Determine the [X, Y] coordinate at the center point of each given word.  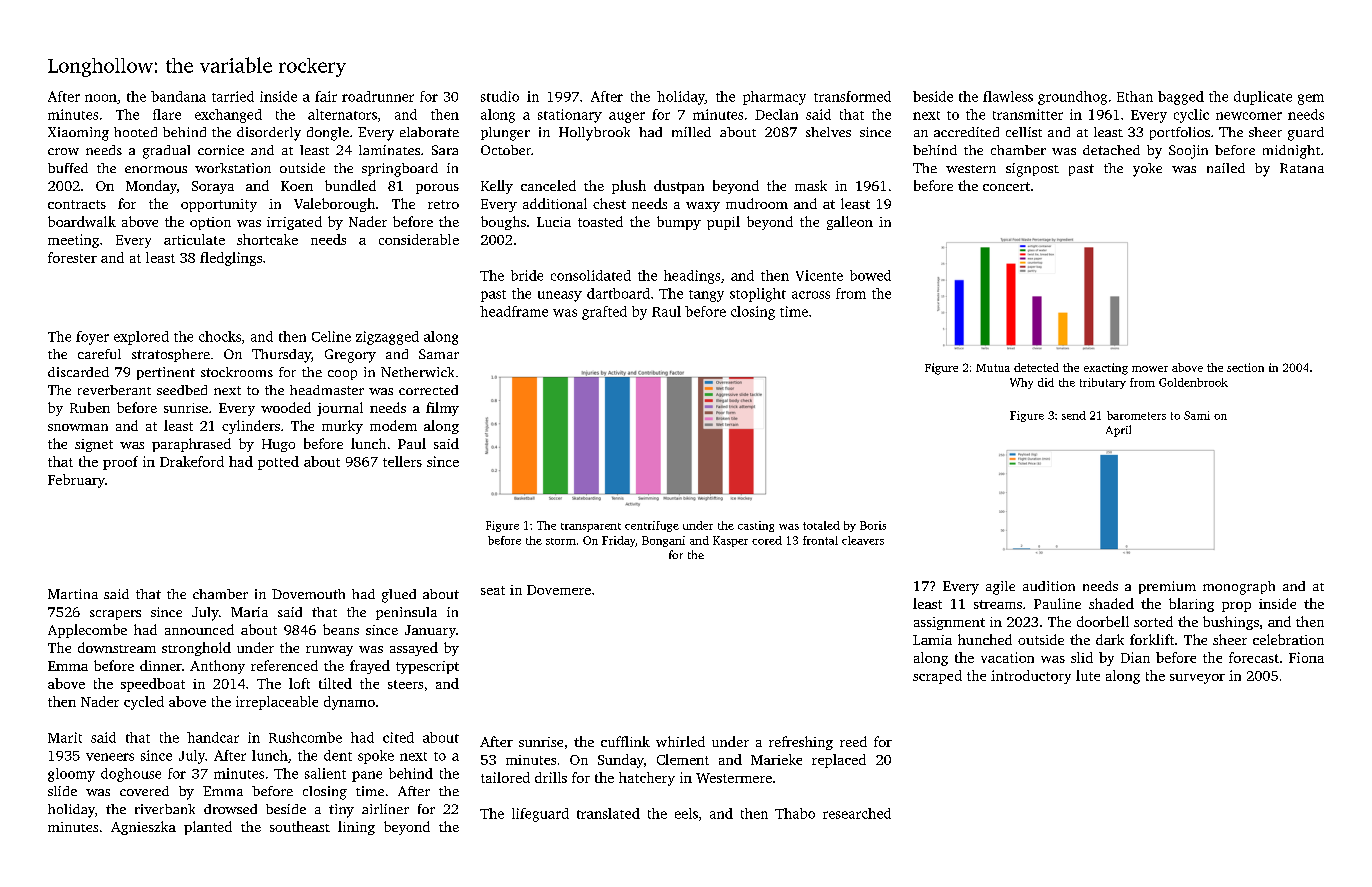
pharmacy [774, 98]
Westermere [734, 778]
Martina [73, 594]
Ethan [1135, 96]
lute [1088, 675]
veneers [110, 757]
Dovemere [559, 590]
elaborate [429, 132]
